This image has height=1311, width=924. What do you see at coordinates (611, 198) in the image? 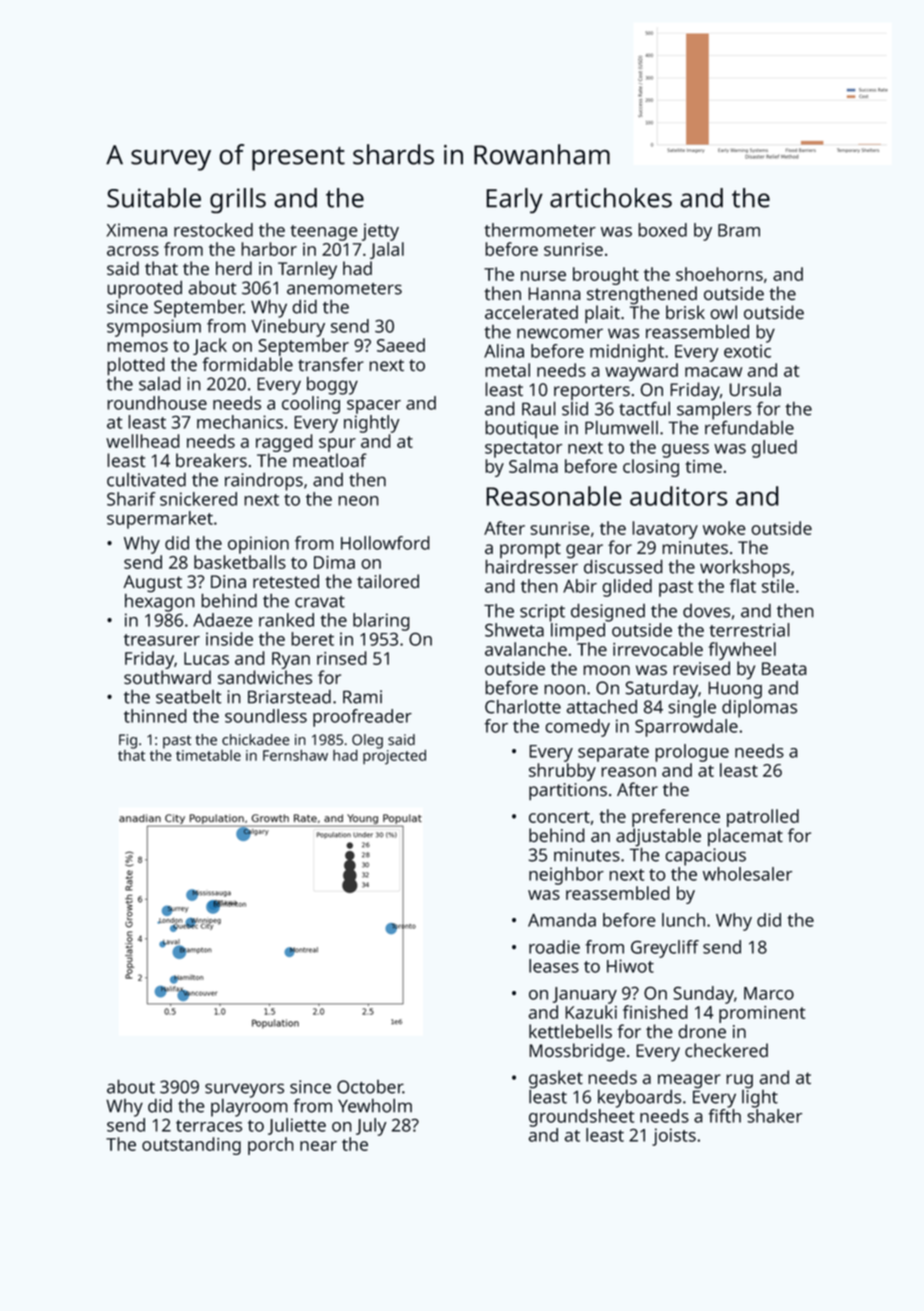
I see `artichokes` at bounding box center [611, 198].
